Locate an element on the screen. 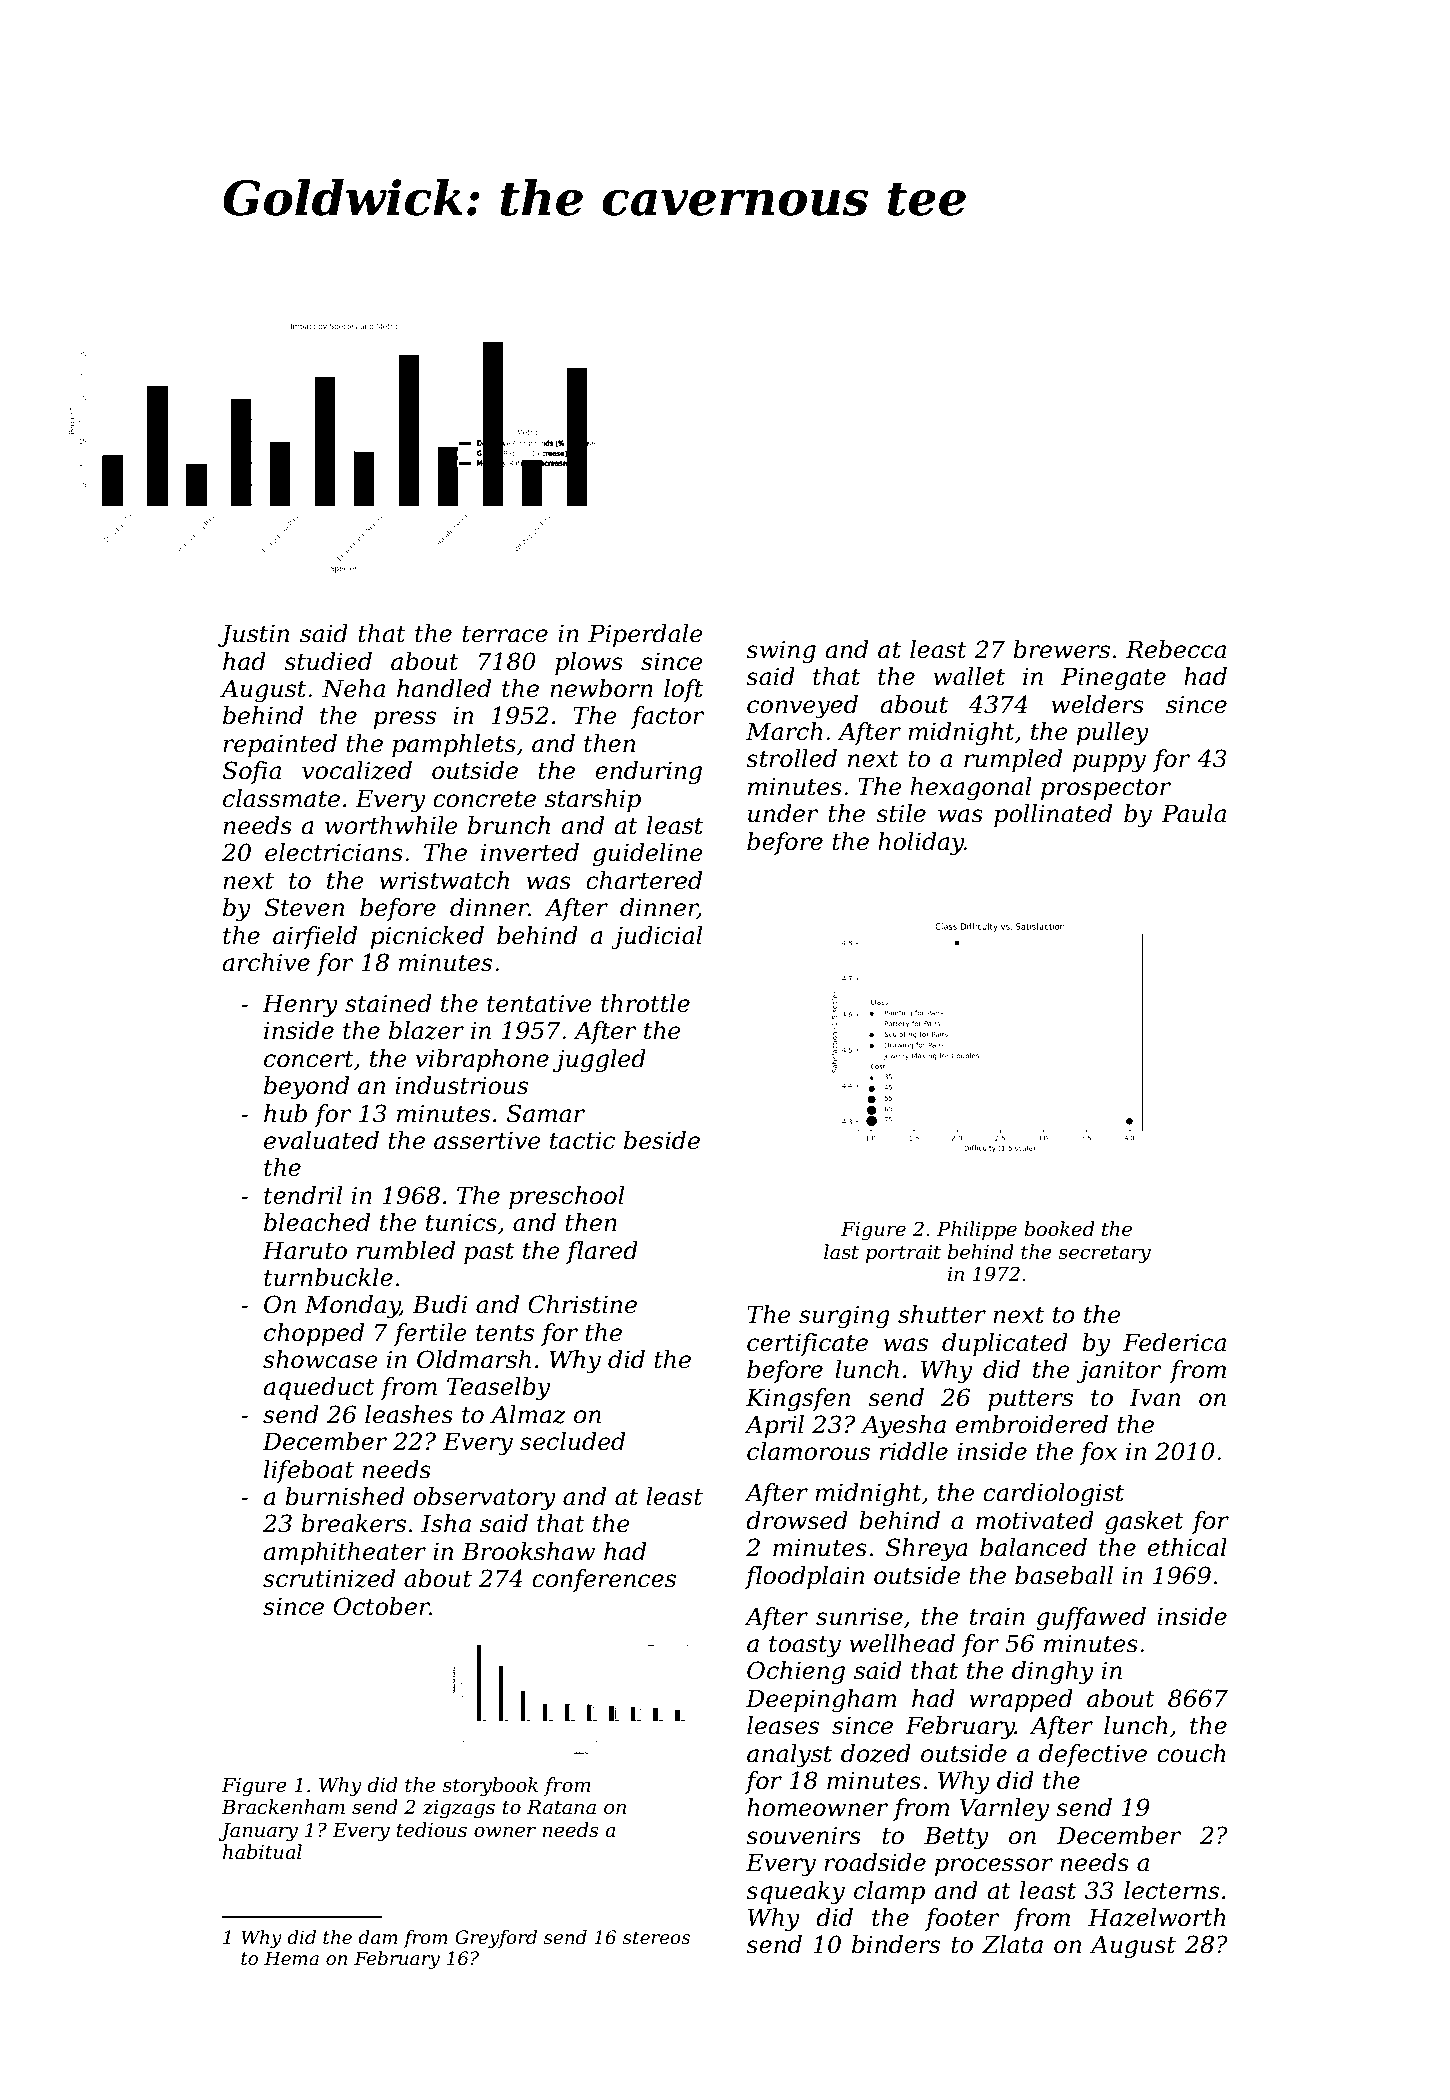 The image size is (1450, 2100). binders is located at coordinates (896, 1944).
